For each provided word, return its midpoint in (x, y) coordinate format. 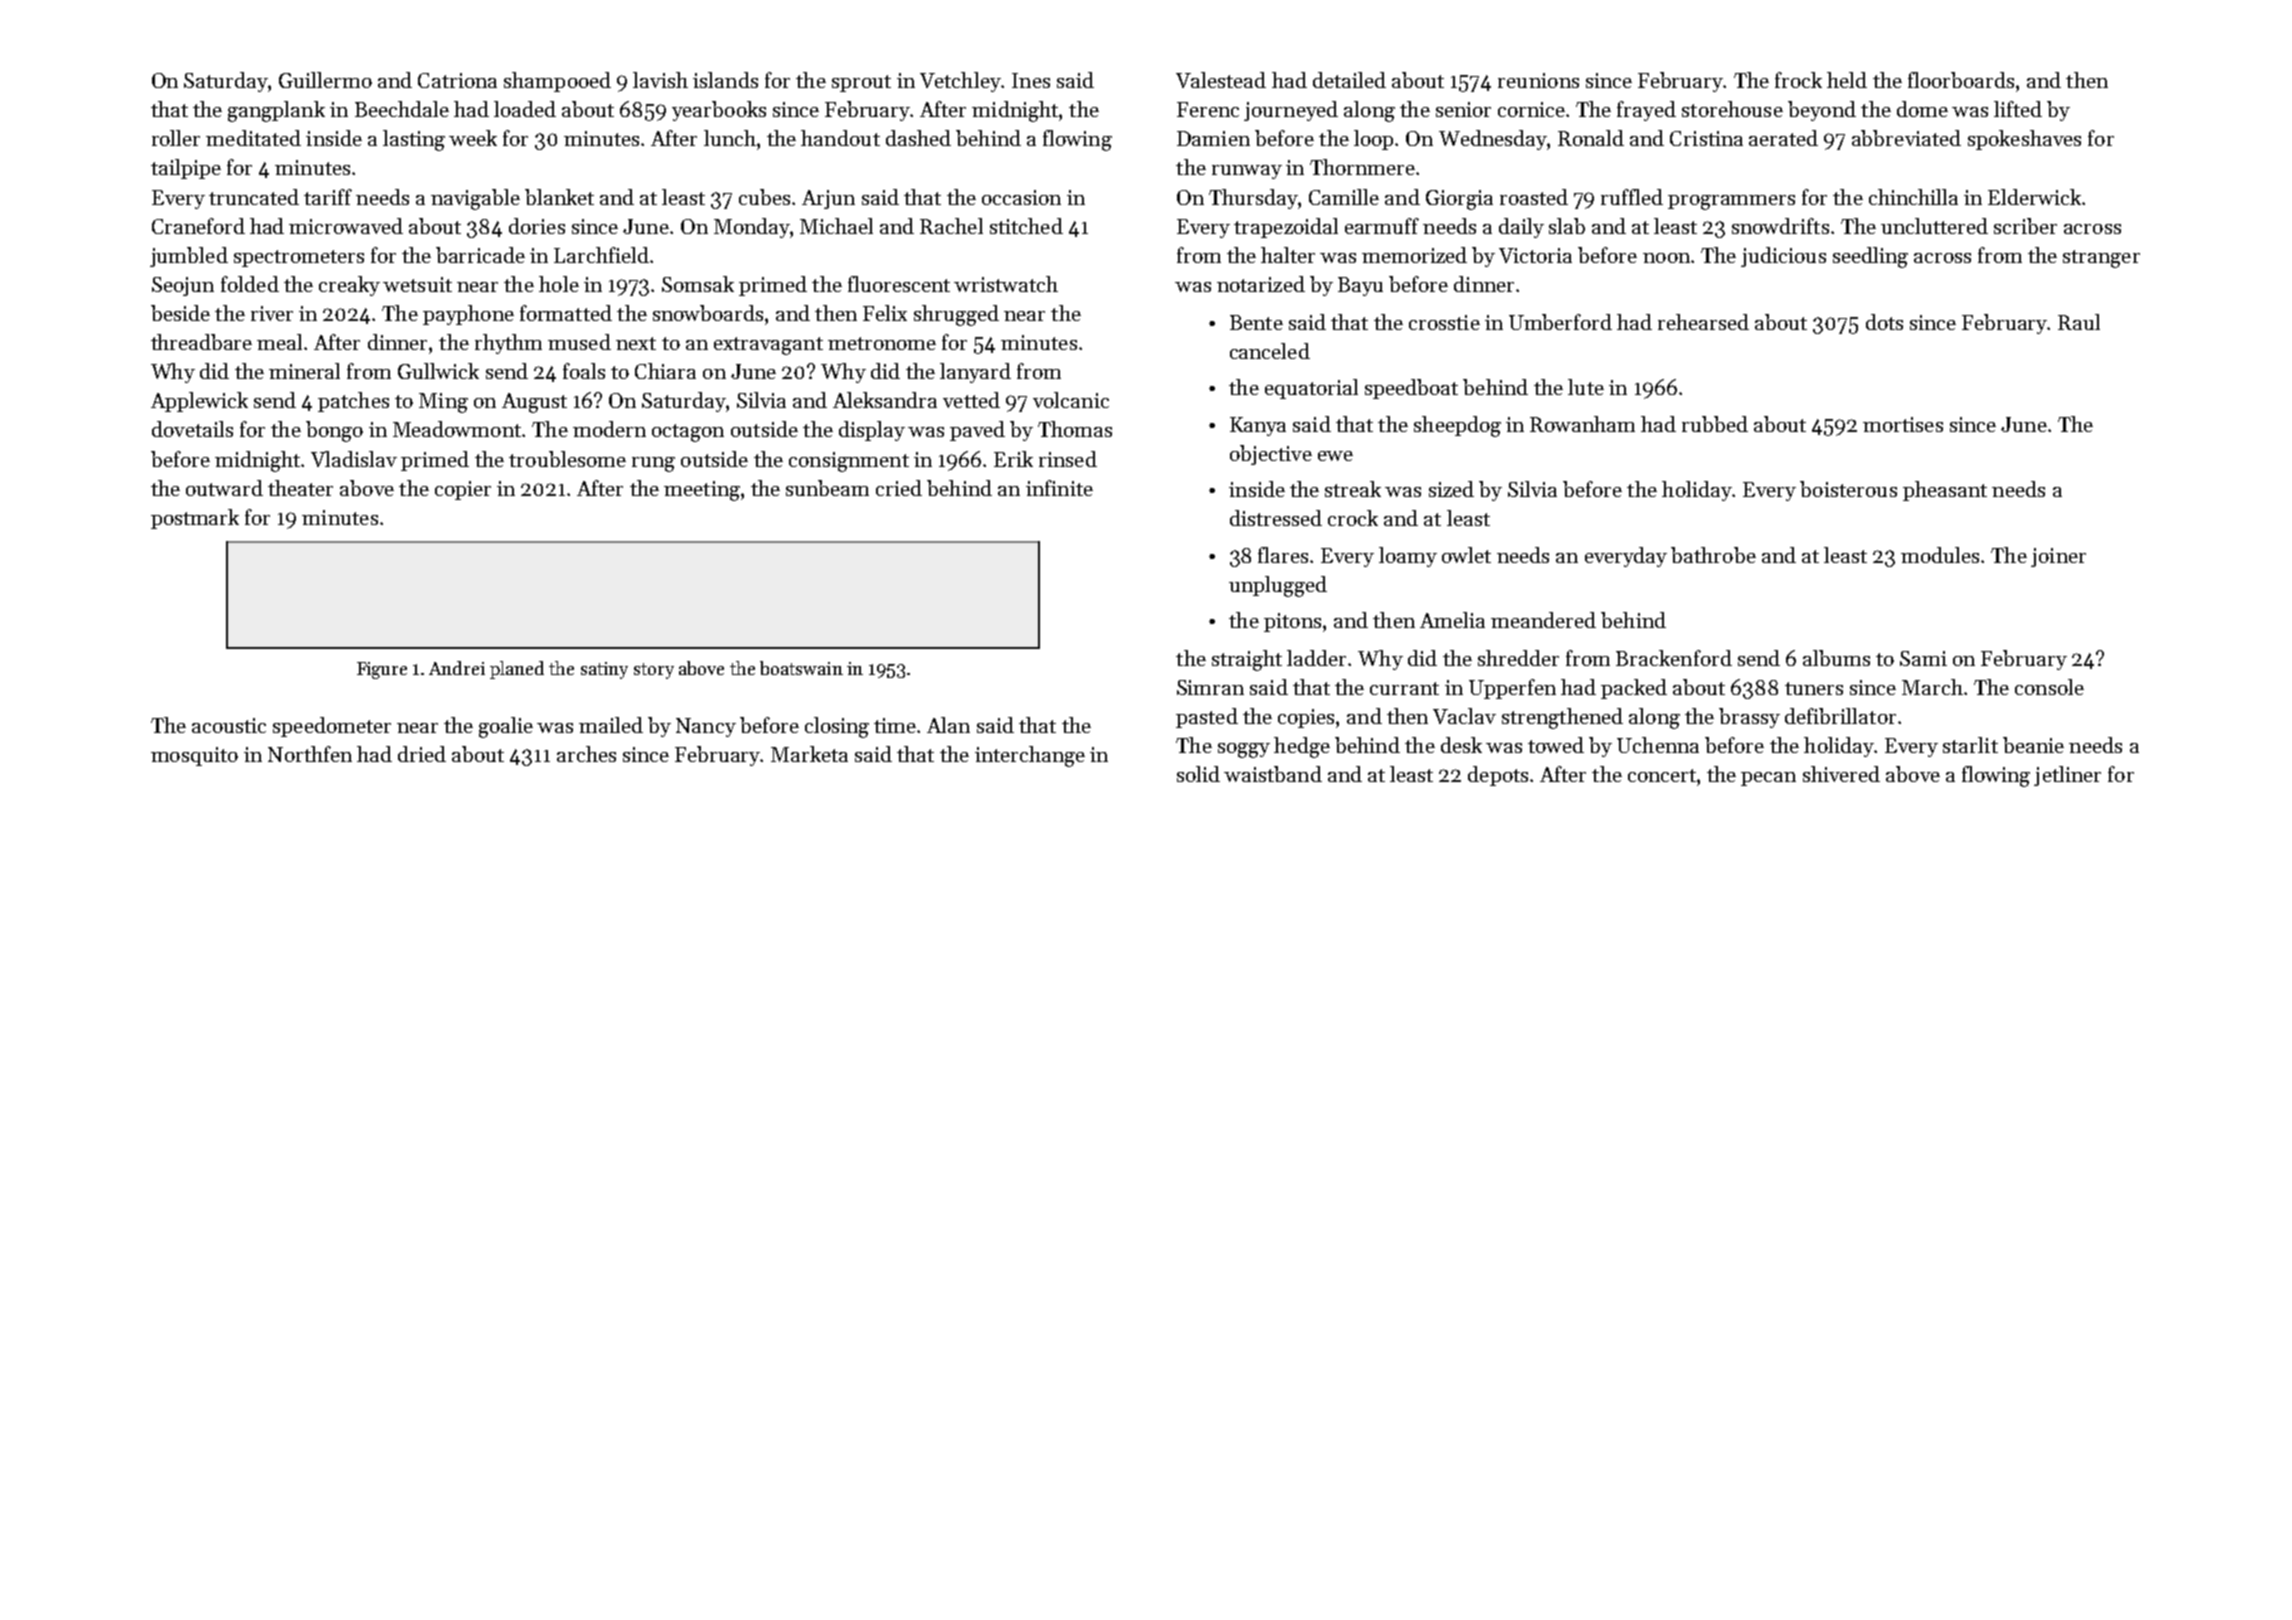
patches (353, 402)
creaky (349, 286)
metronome (882, 343)
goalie (506, 727)
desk (1461, 745)
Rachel (951, 226)
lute (1586, 387)
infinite (1059, 488)
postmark (195, 519)
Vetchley (960, 82)
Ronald (1591, 138)
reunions (1538, 80)
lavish (660, 80)
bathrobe (1713, 555)
